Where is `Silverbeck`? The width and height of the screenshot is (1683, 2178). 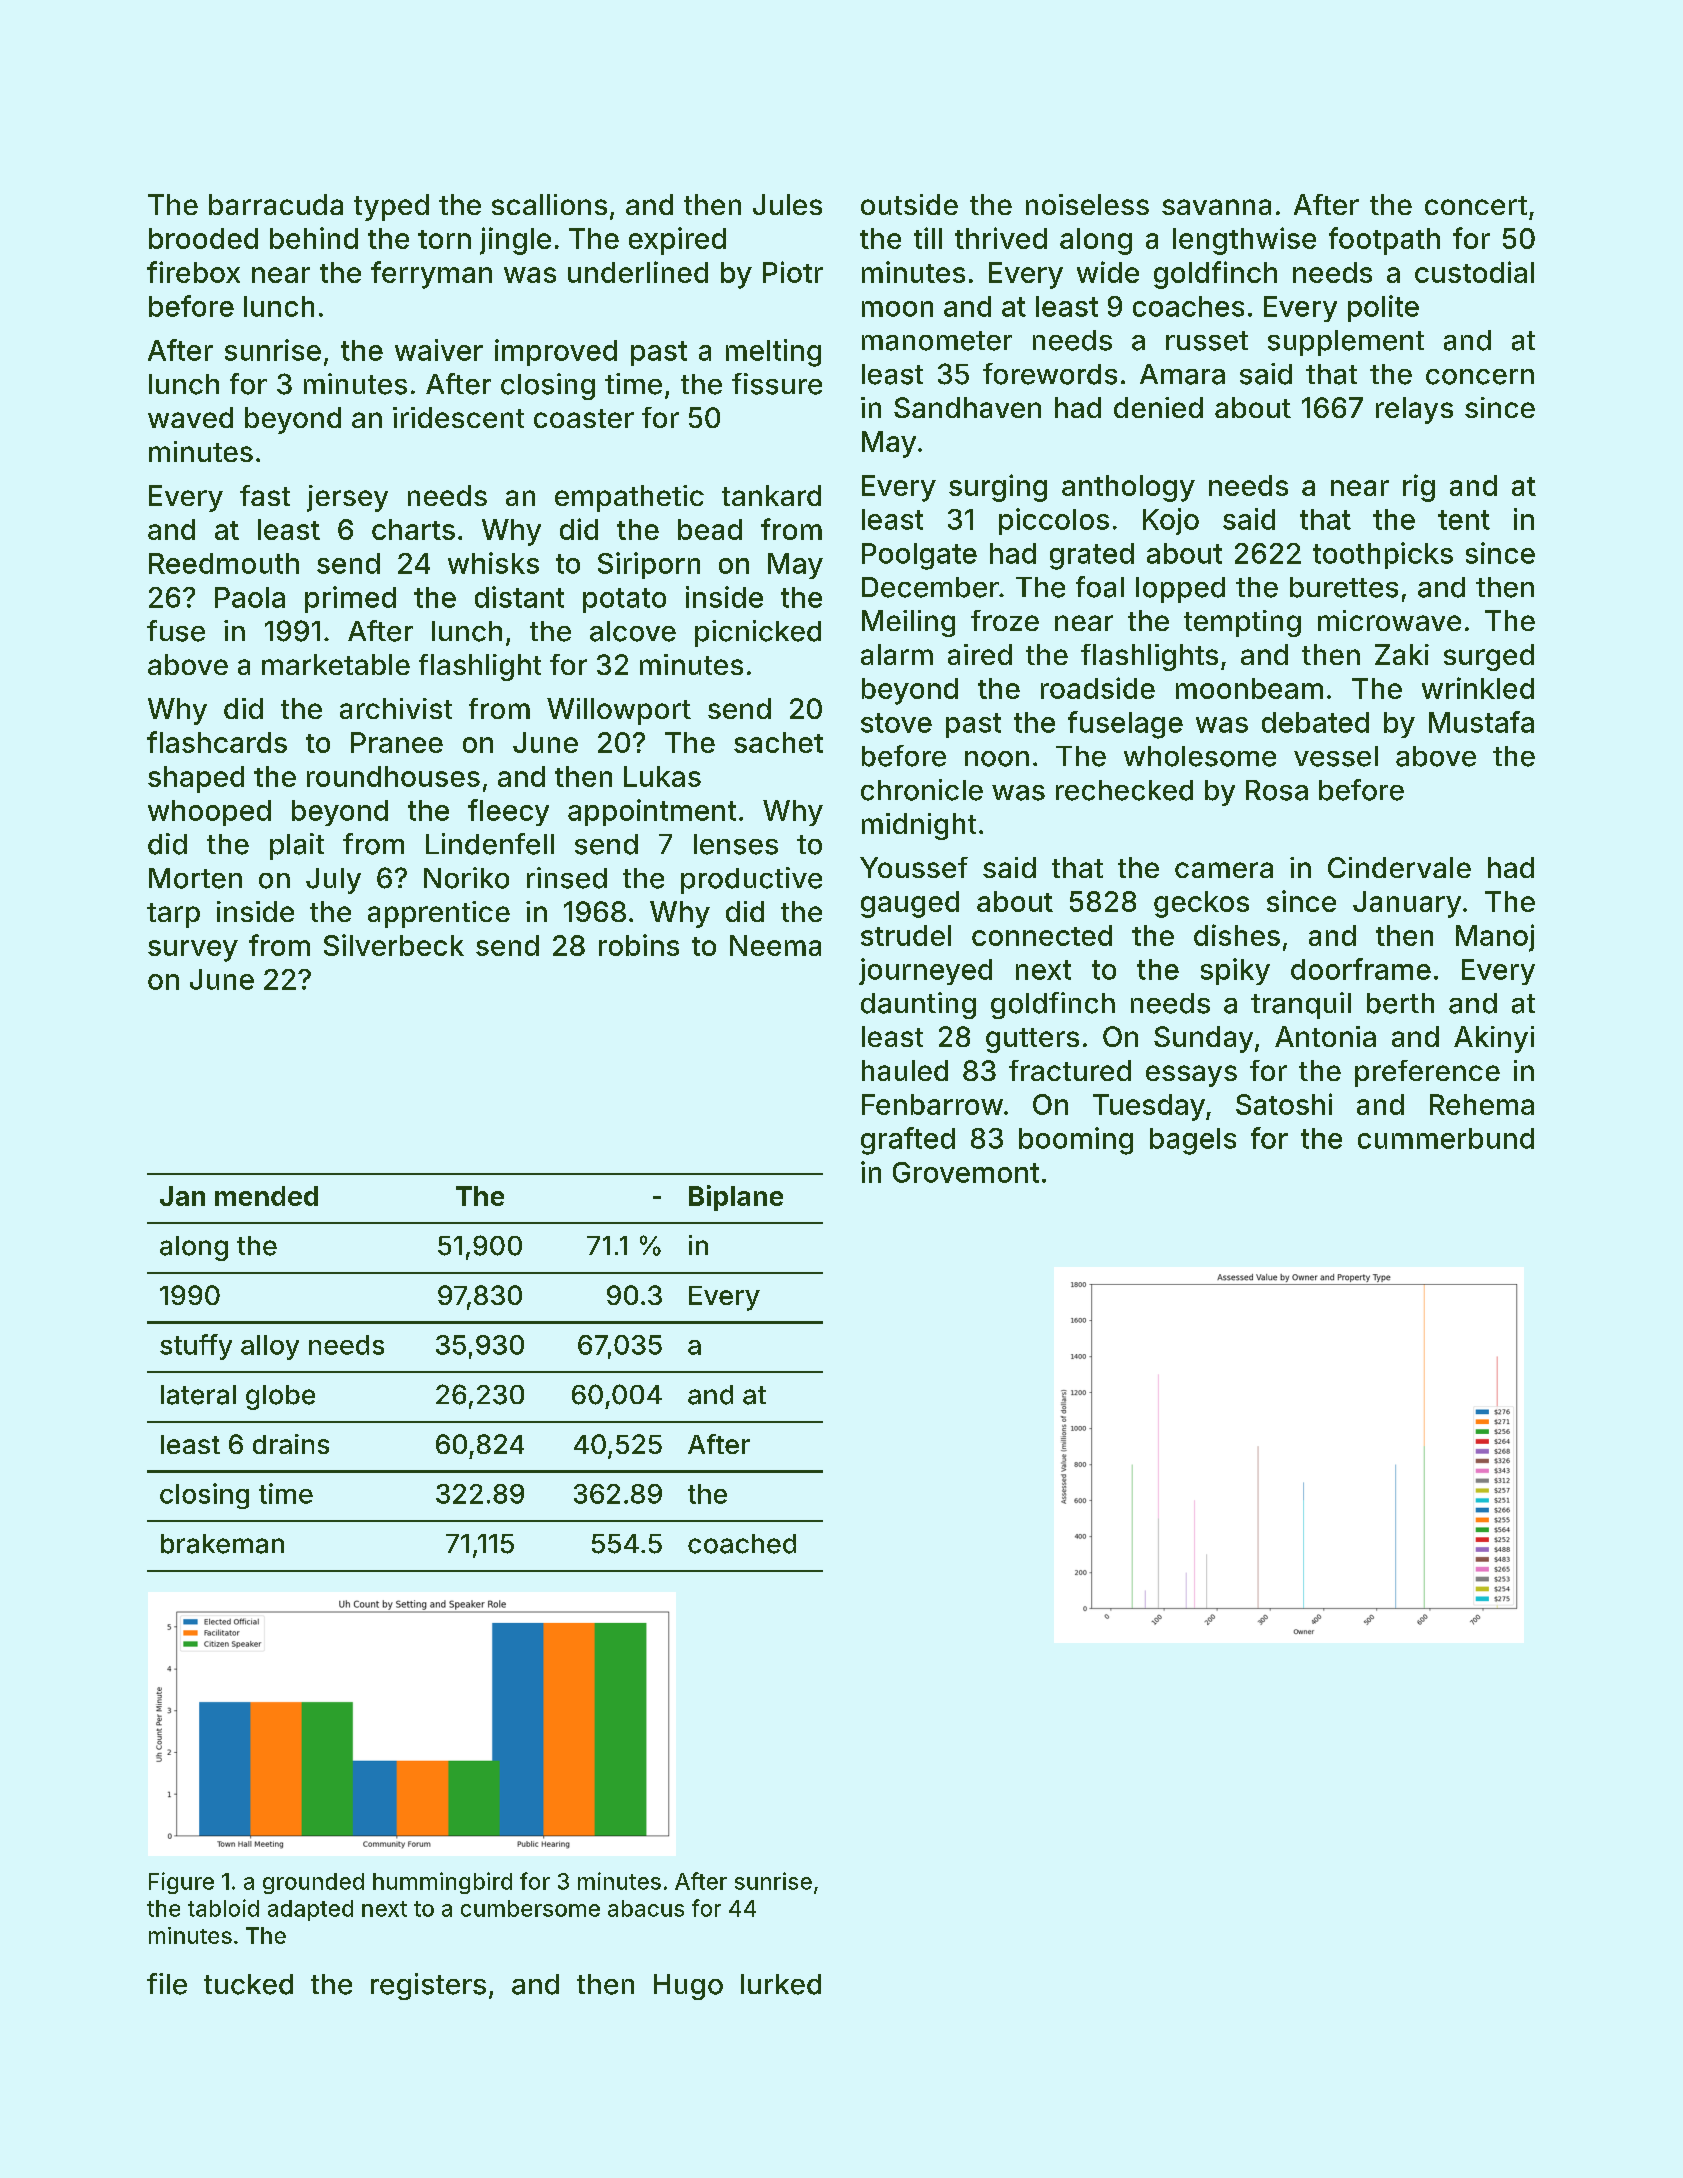 Silverbeck is located at coordinates (394, 945).
